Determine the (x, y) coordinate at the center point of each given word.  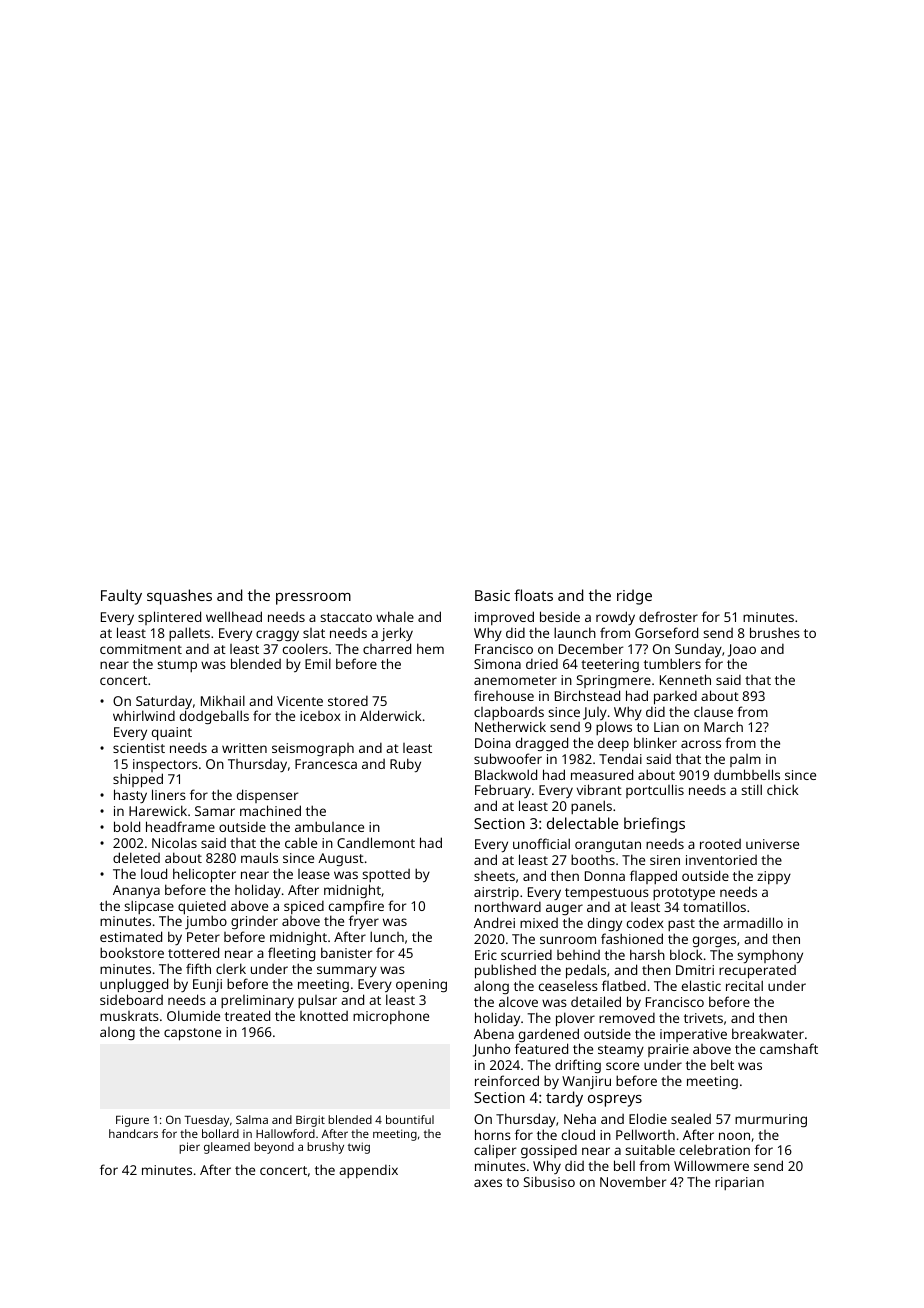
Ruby (405, 765)
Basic (492, 595)
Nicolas (174, 842)
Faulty (121, 597)
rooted (720, 844)
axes (488, 1183)
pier (189, 1148)
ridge (634, 597)
